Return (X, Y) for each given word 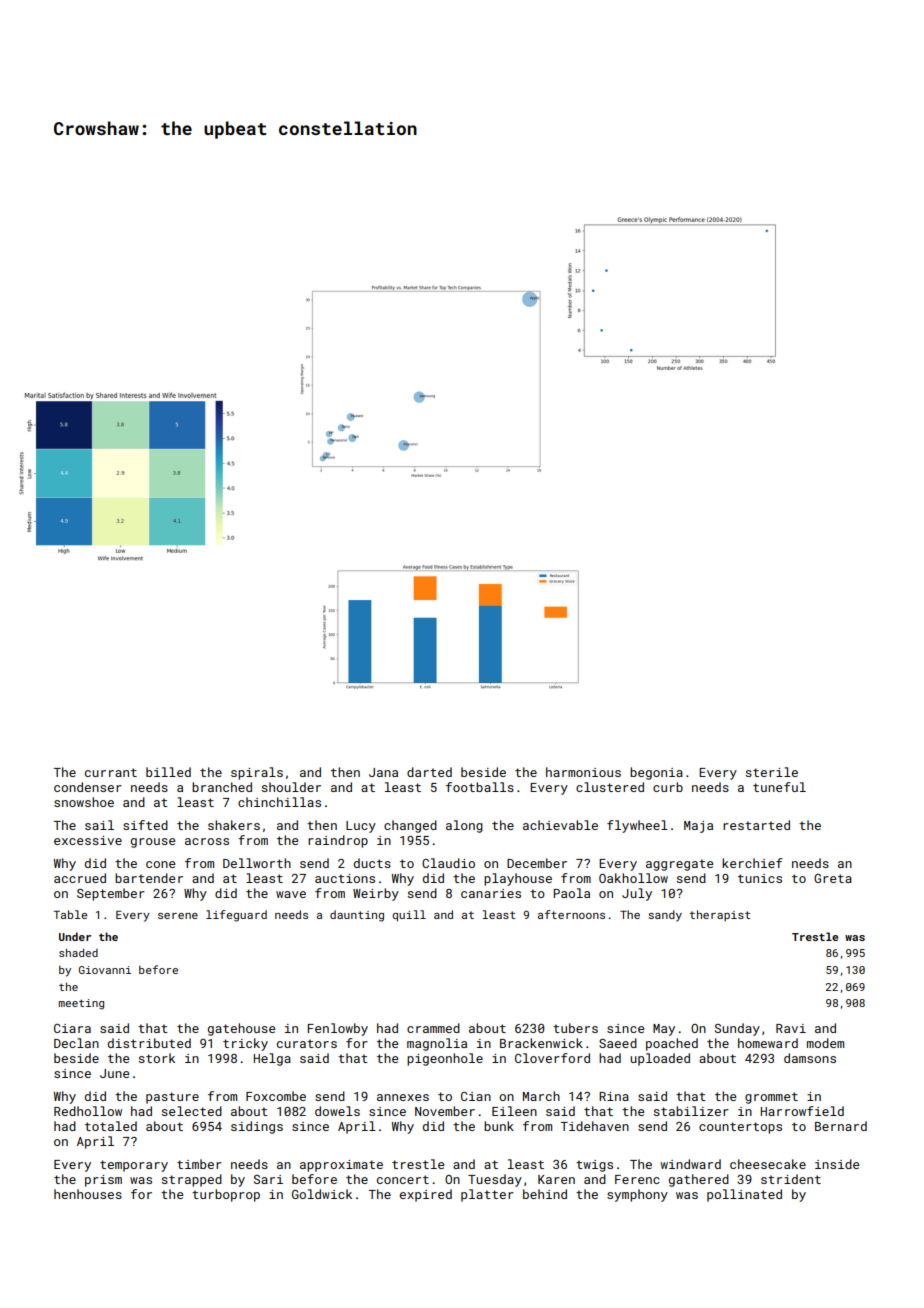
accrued (80, 878)
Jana (383, 772)
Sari (268, 1179)
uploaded (660, 1059)
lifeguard (236, 916)
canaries (491, 893)
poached (672, 1044)
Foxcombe (276, 1096)
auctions (345, 878)
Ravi (791, 1028)
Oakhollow (633, 878)
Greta (833, 878)
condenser (88, 787)
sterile (772, 772)
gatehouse (241, 1029)
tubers (575, 1028)
